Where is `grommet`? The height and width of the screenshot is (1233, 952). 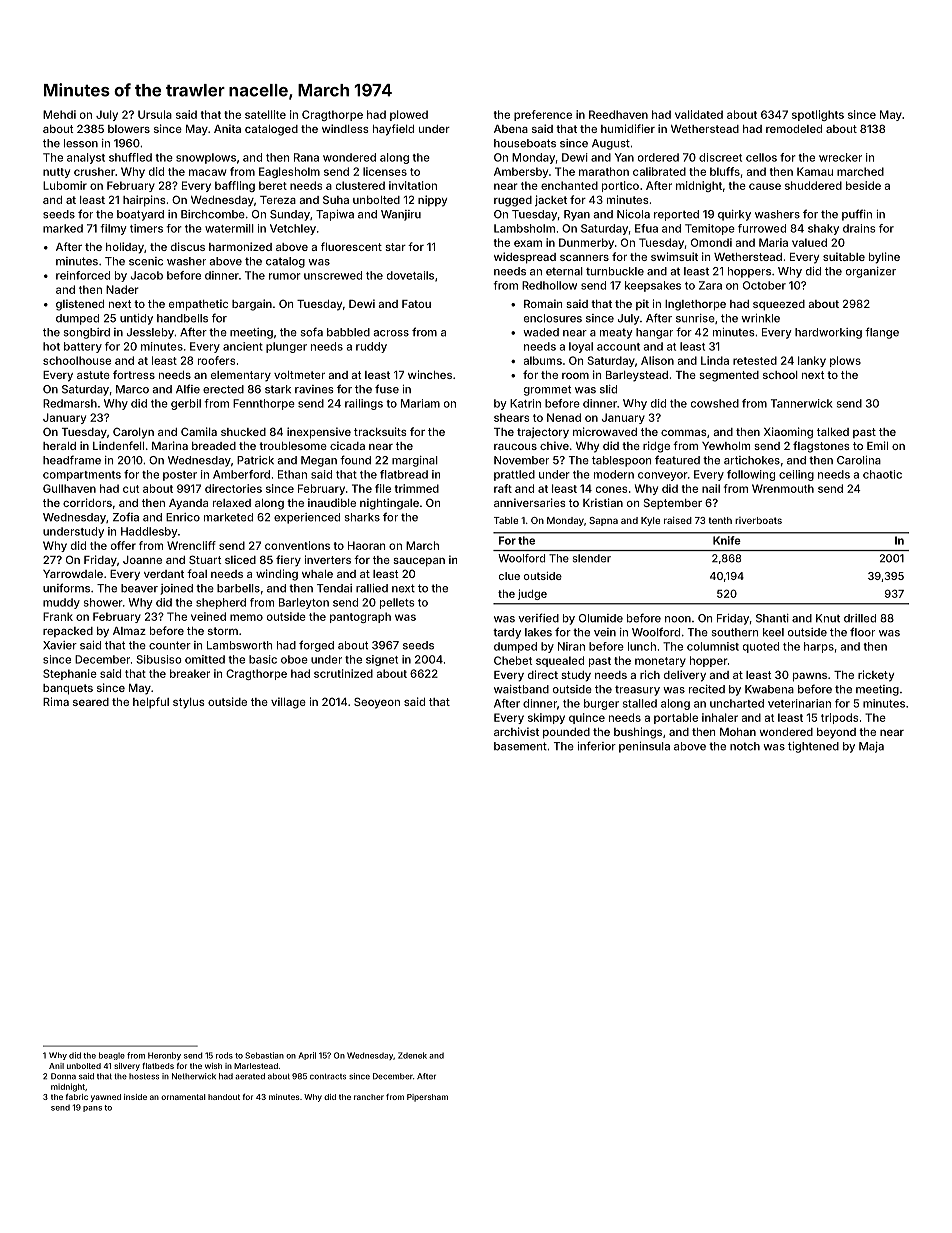 grommet is located at coordinates (547, 390).
